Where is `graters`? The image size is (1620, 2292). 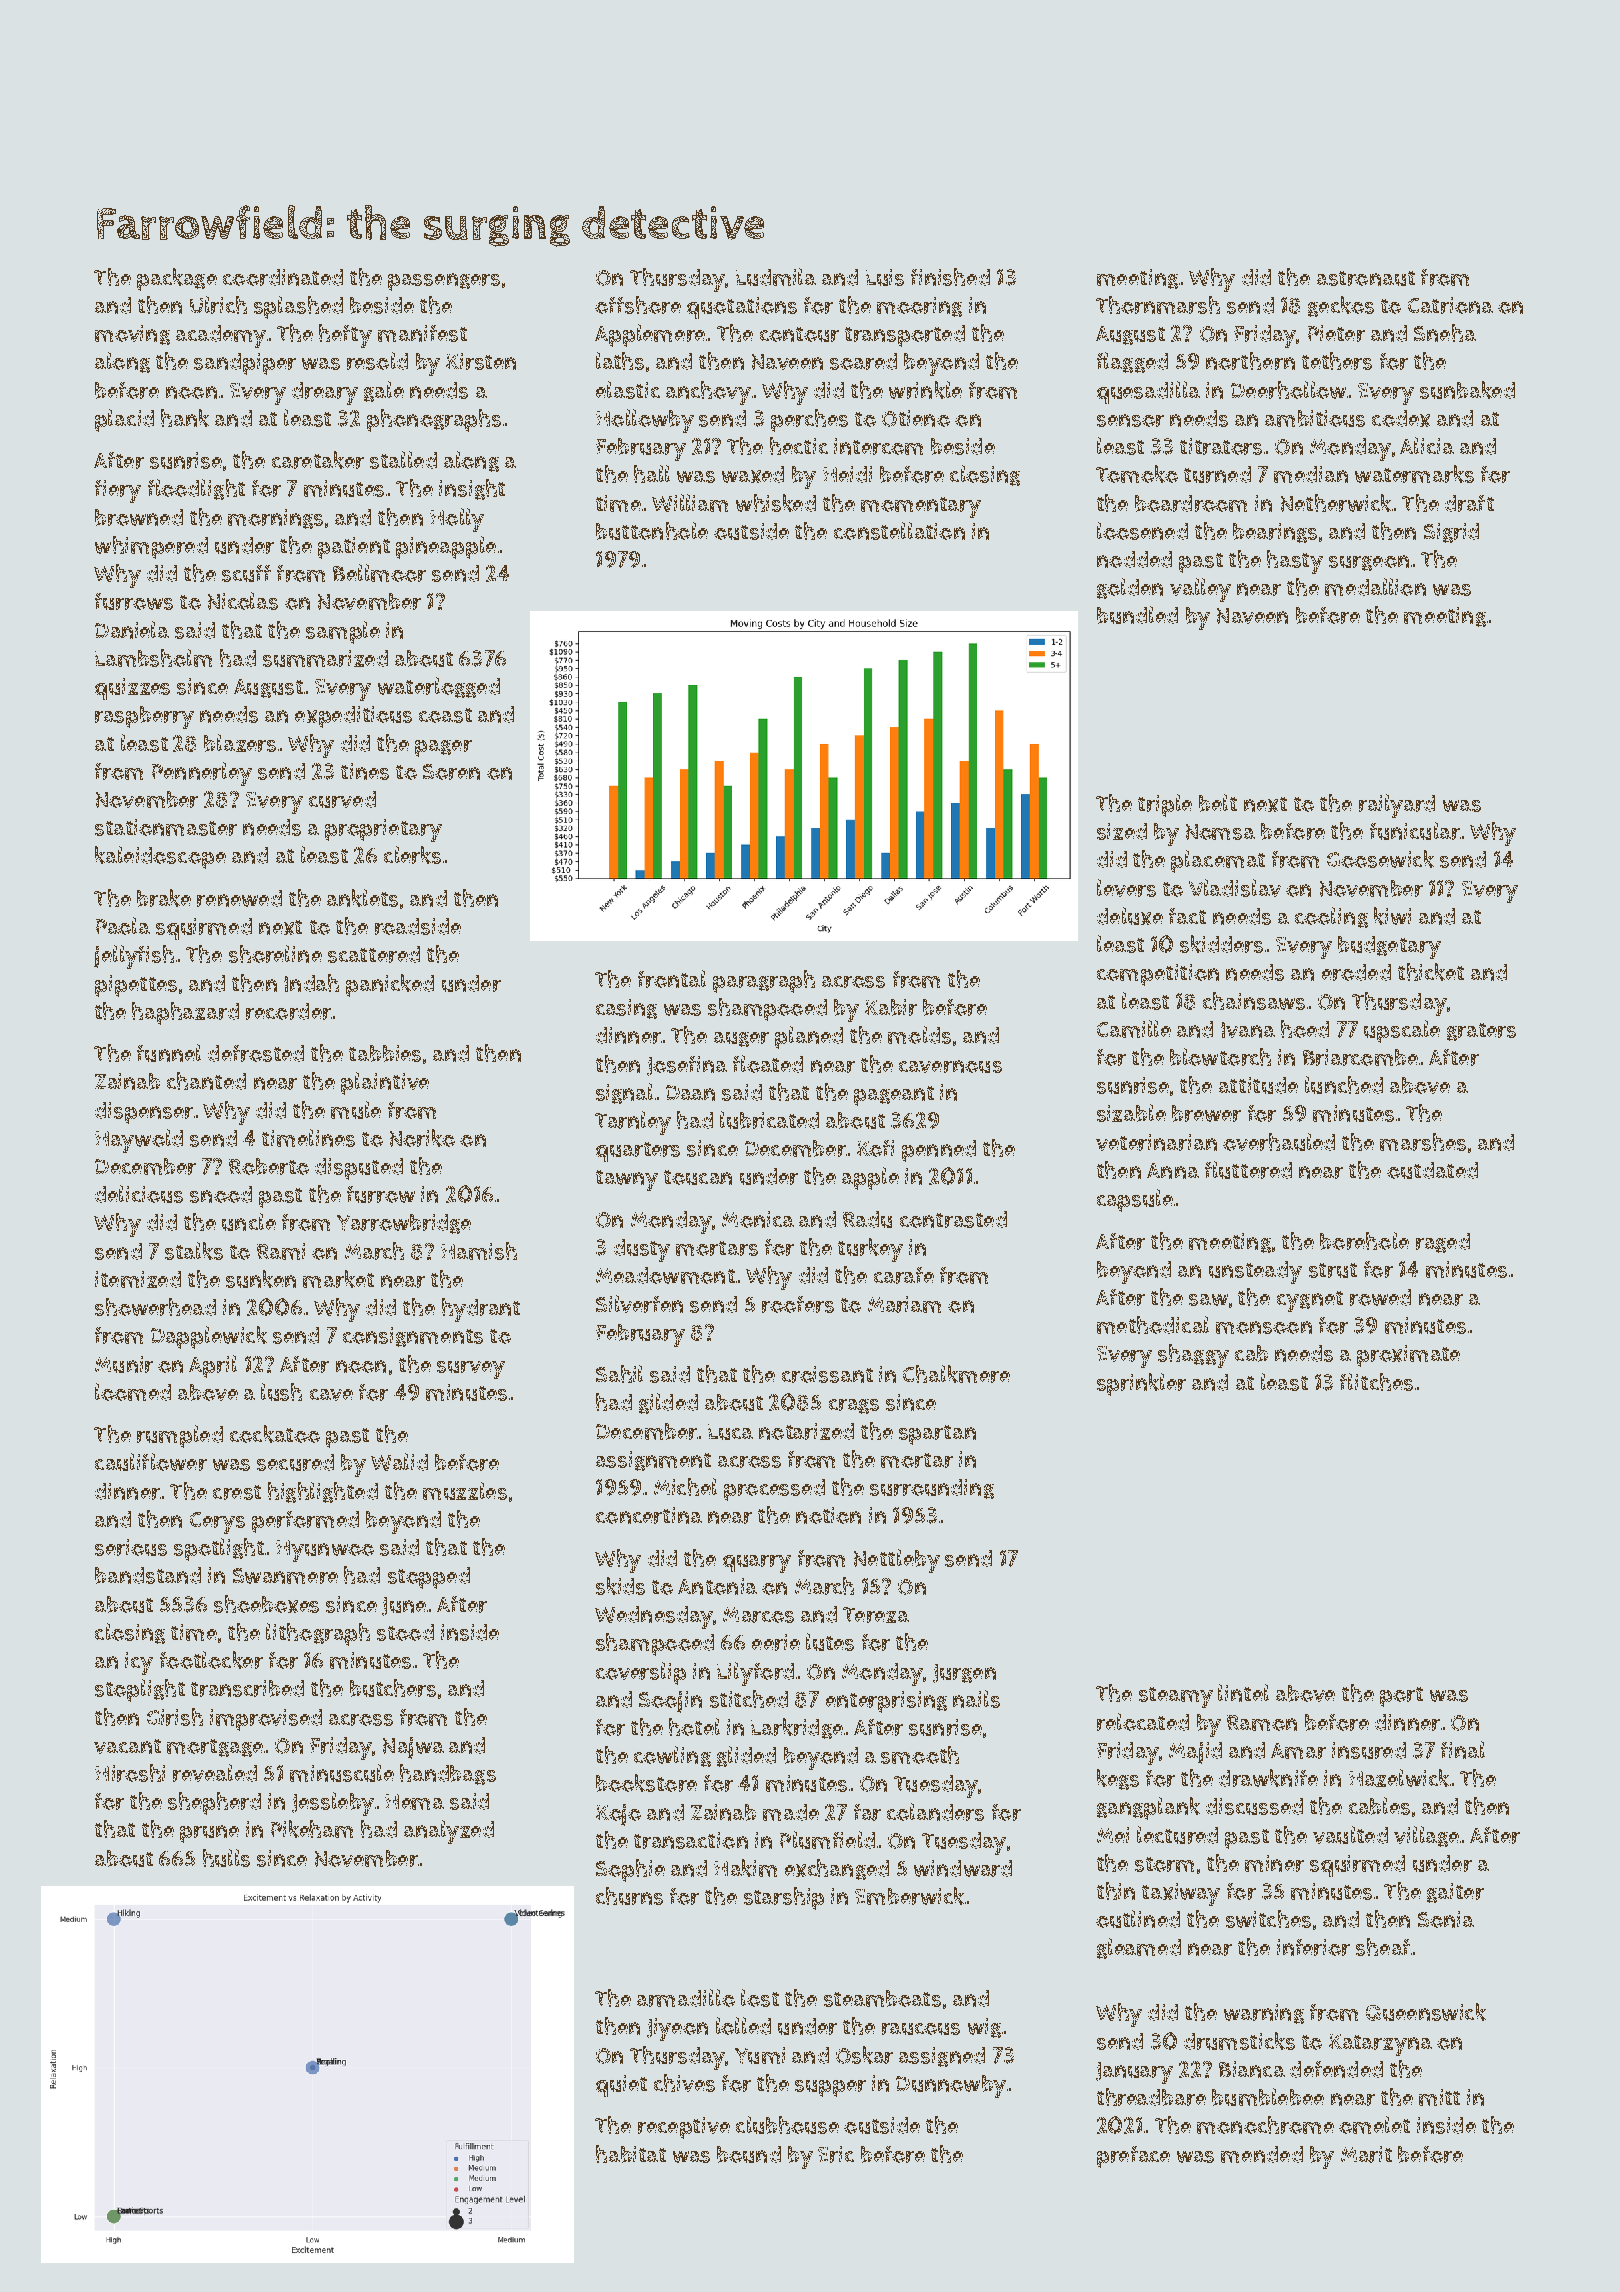
graters is located at coordinates (1481, 1032).
